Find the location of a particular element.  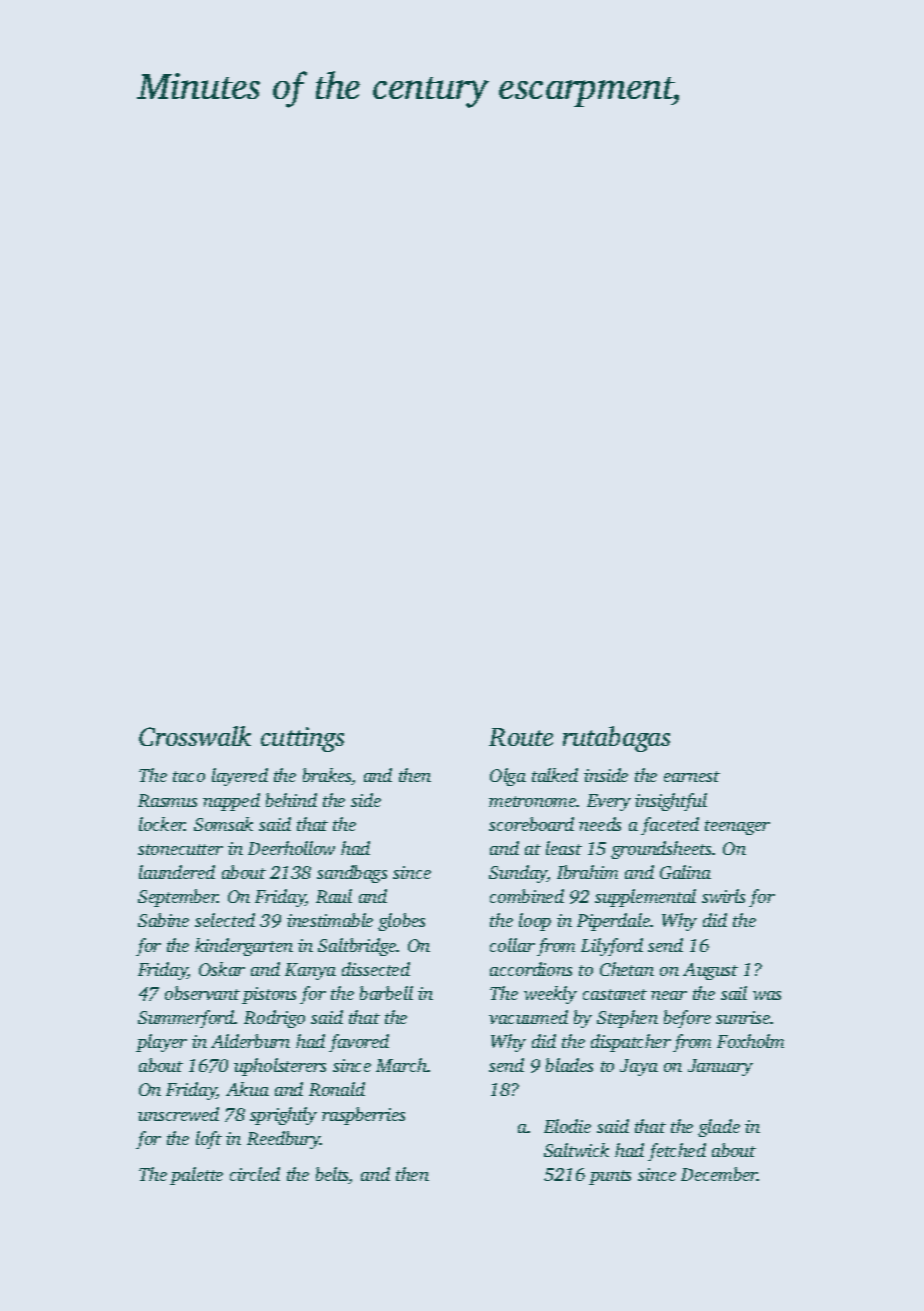

rutabagas is located at coordinates (616, 739).
